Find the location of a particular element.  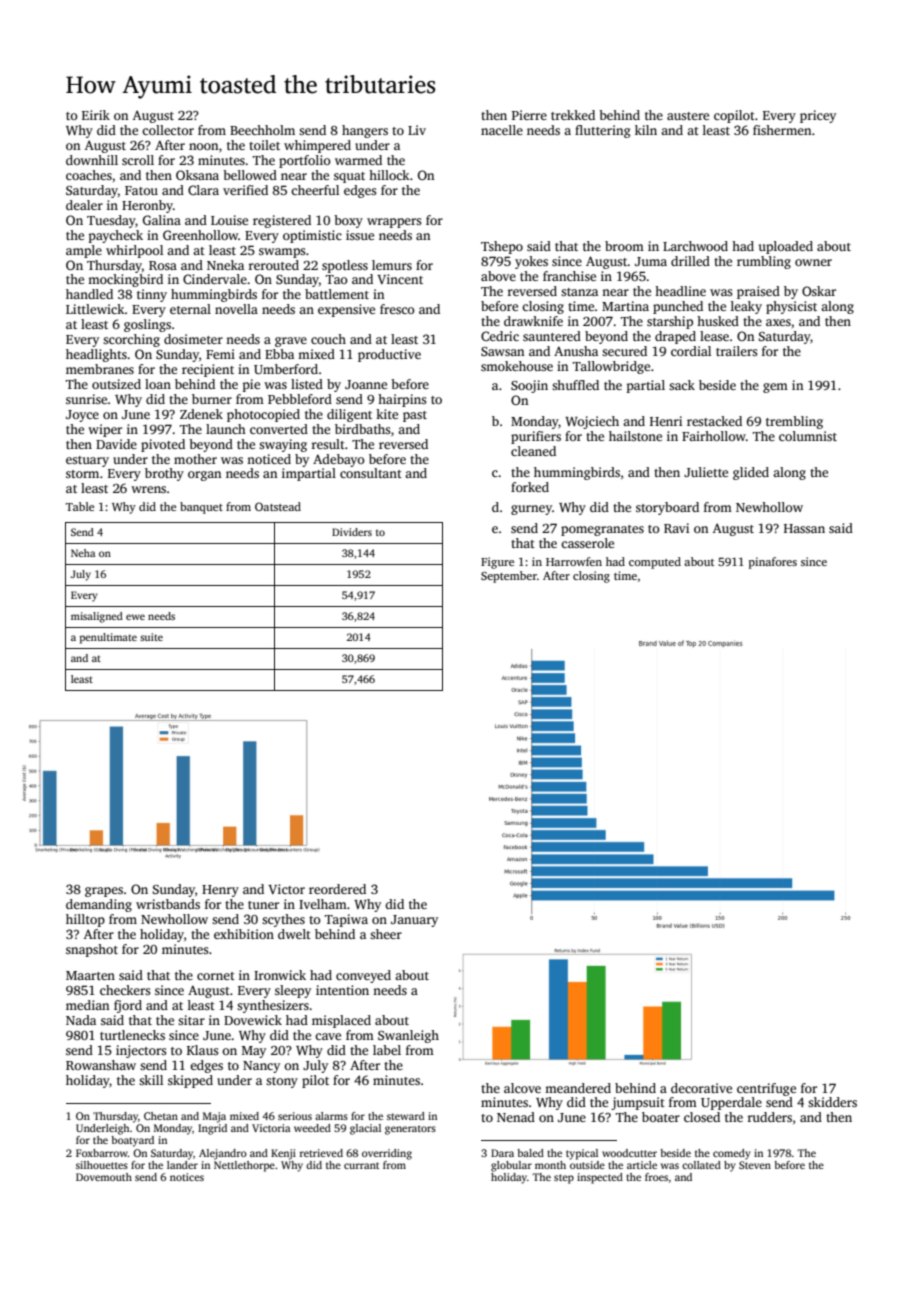

owner is located at coordinates (813, 262).
